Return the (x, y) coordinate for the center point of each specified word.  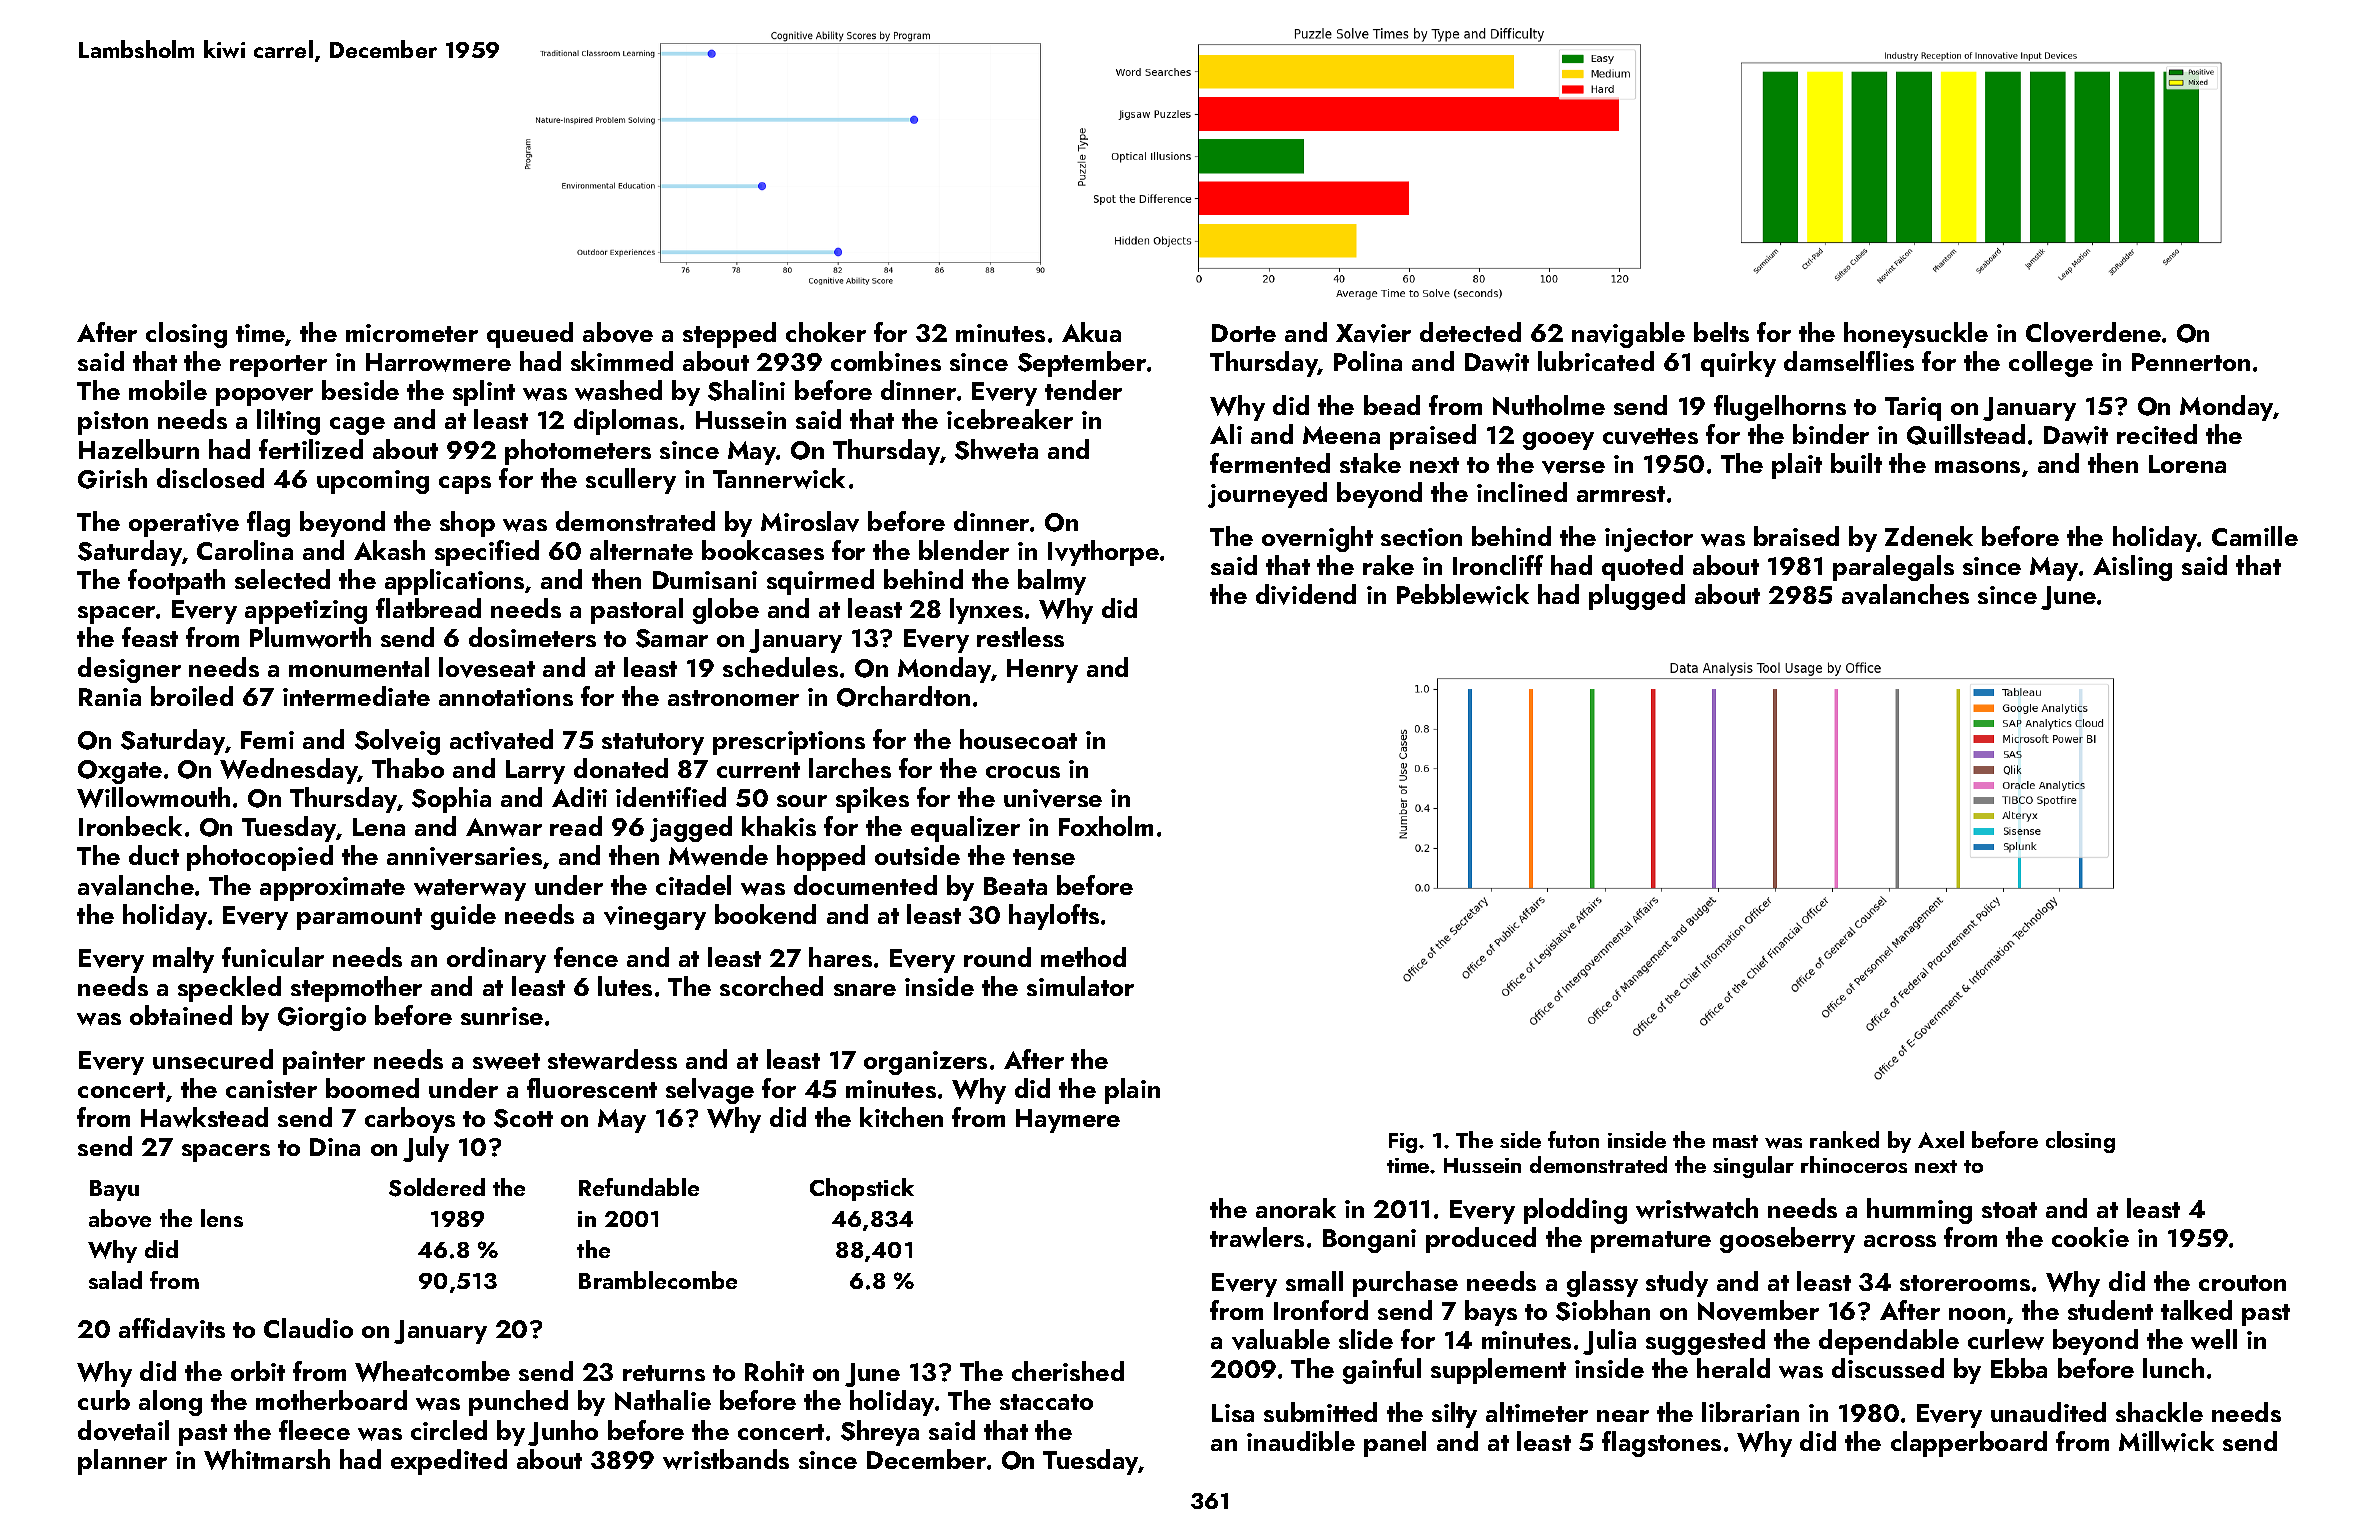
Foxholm (1106, 826)
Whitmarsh (267, 1459)
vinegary (655, 918)
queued (530, 335)
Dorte (1244, 333)
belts (1721, 332)
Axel (1941, 1139)
